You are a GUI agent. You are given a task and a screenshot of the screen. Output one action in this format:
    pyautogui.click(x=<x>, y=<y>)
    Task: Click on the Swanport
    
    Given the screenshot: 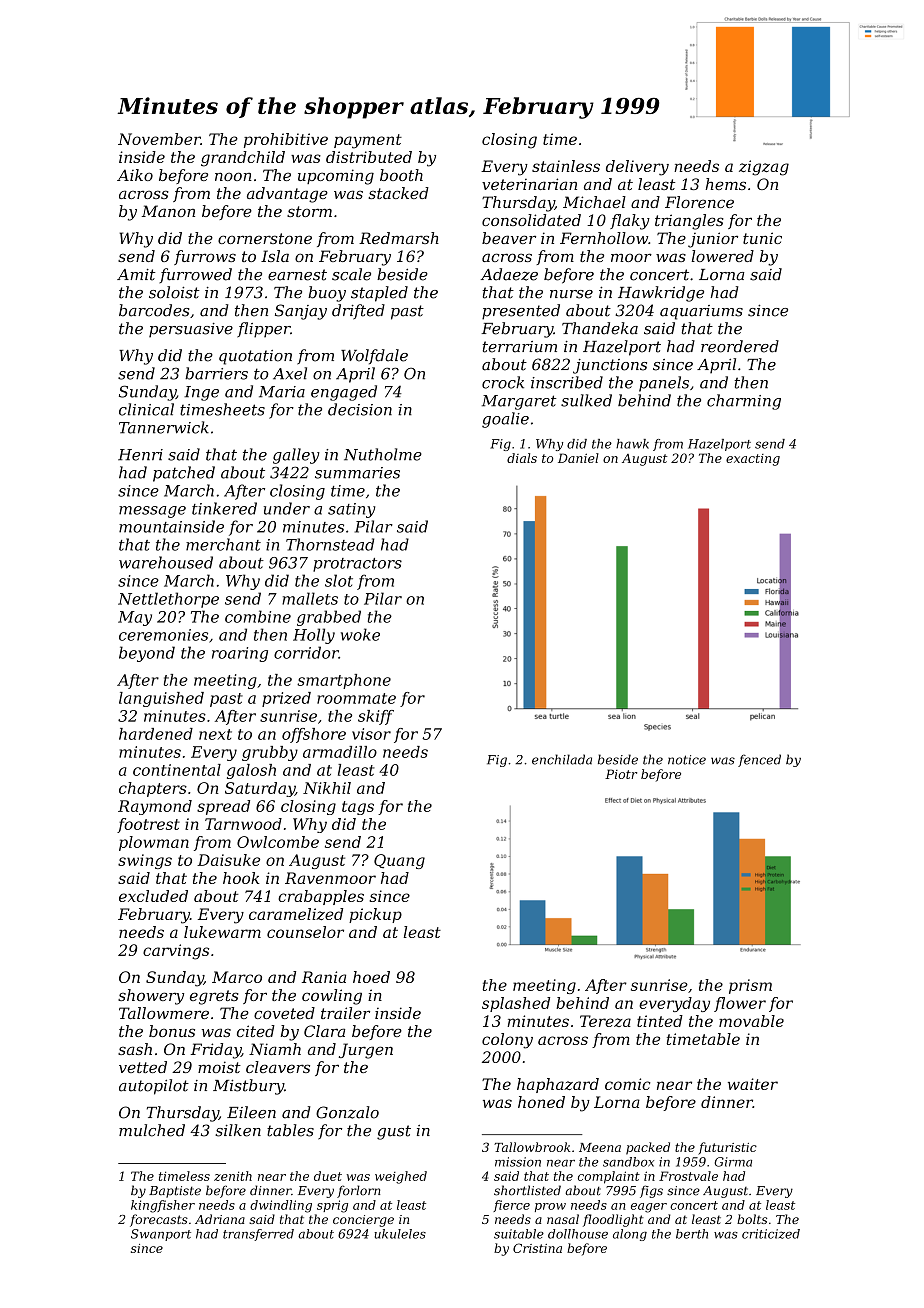 What is the action you would take?
    pyautogui.click(x=161, y=1235)
